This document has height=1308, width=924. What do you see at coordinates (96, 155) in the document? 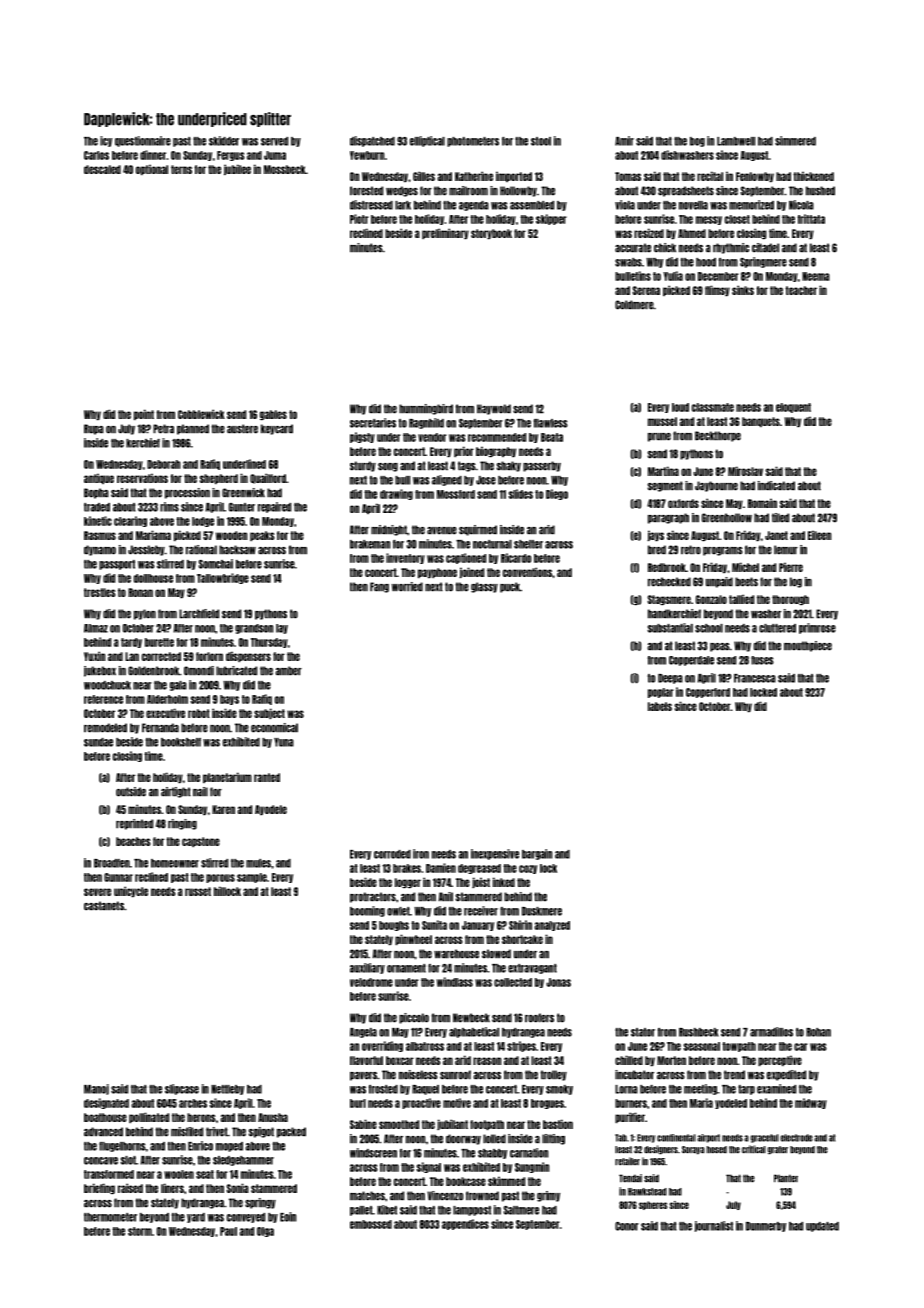
I see `Carlos` at bounding box center [96, 155].
